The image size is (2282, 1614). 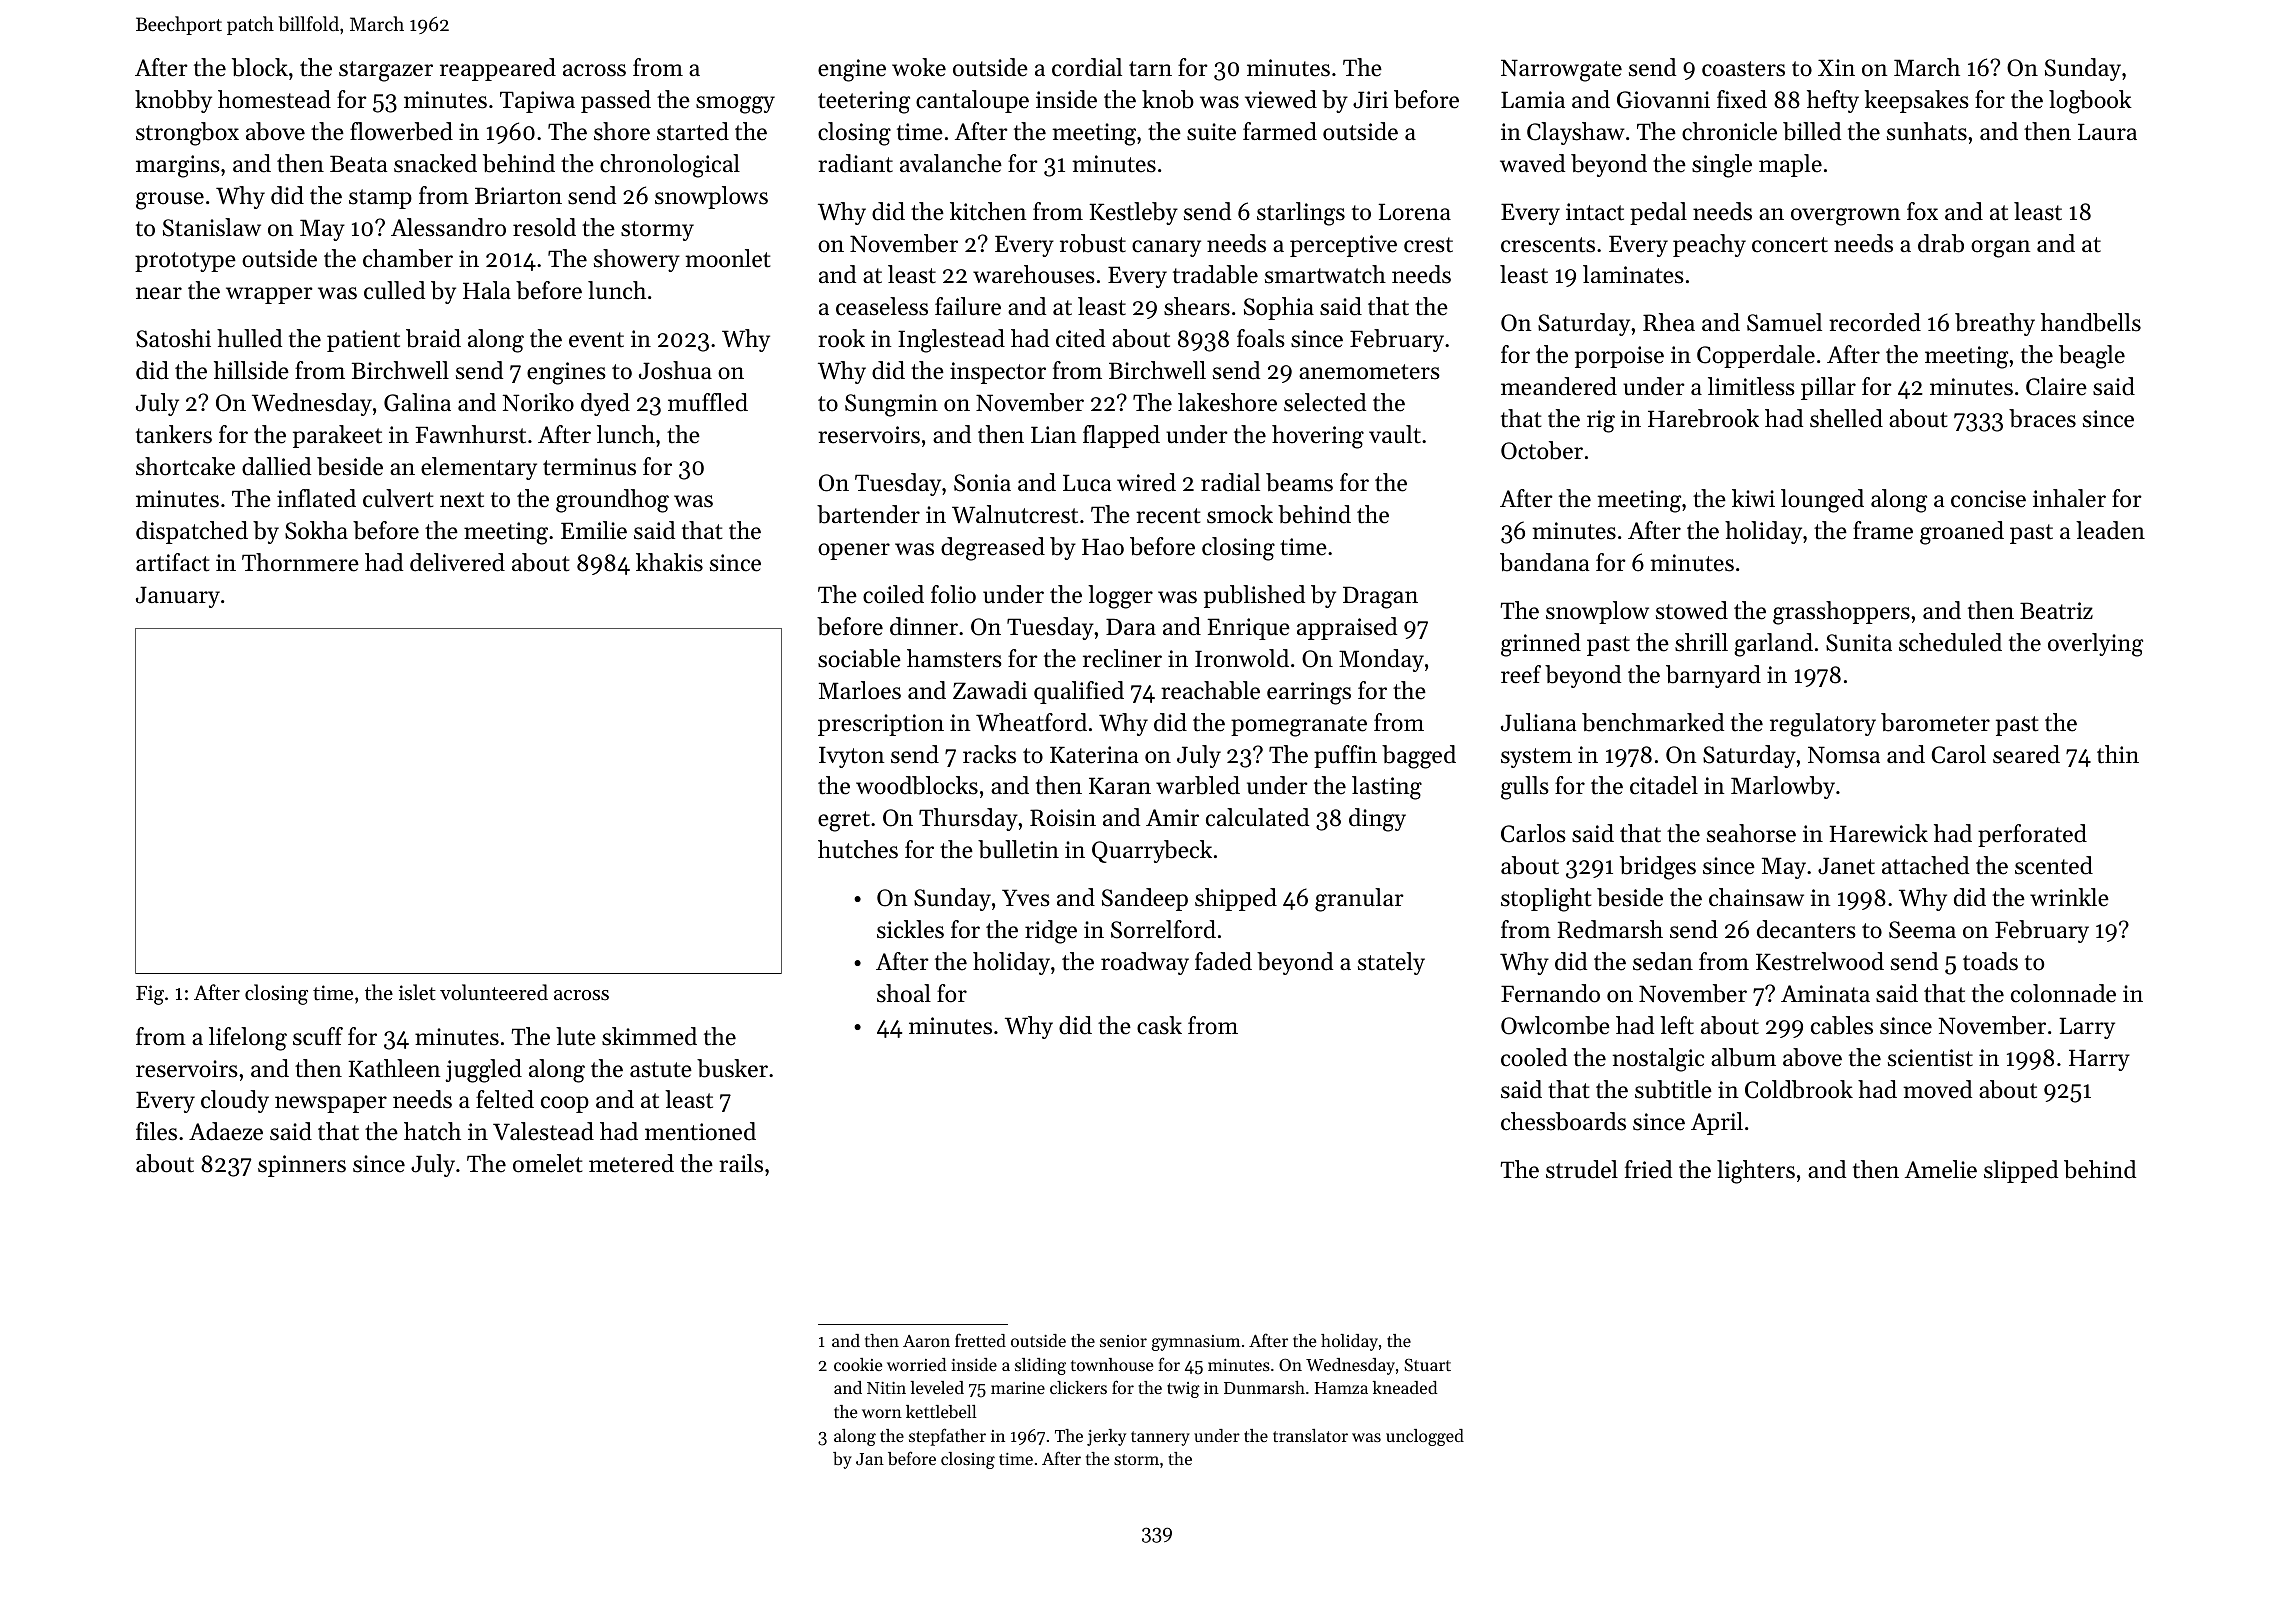 What do you see at coordinates (675, 370) in the screenshot?
I see `Joshua` at bounding box center [675, 370].
